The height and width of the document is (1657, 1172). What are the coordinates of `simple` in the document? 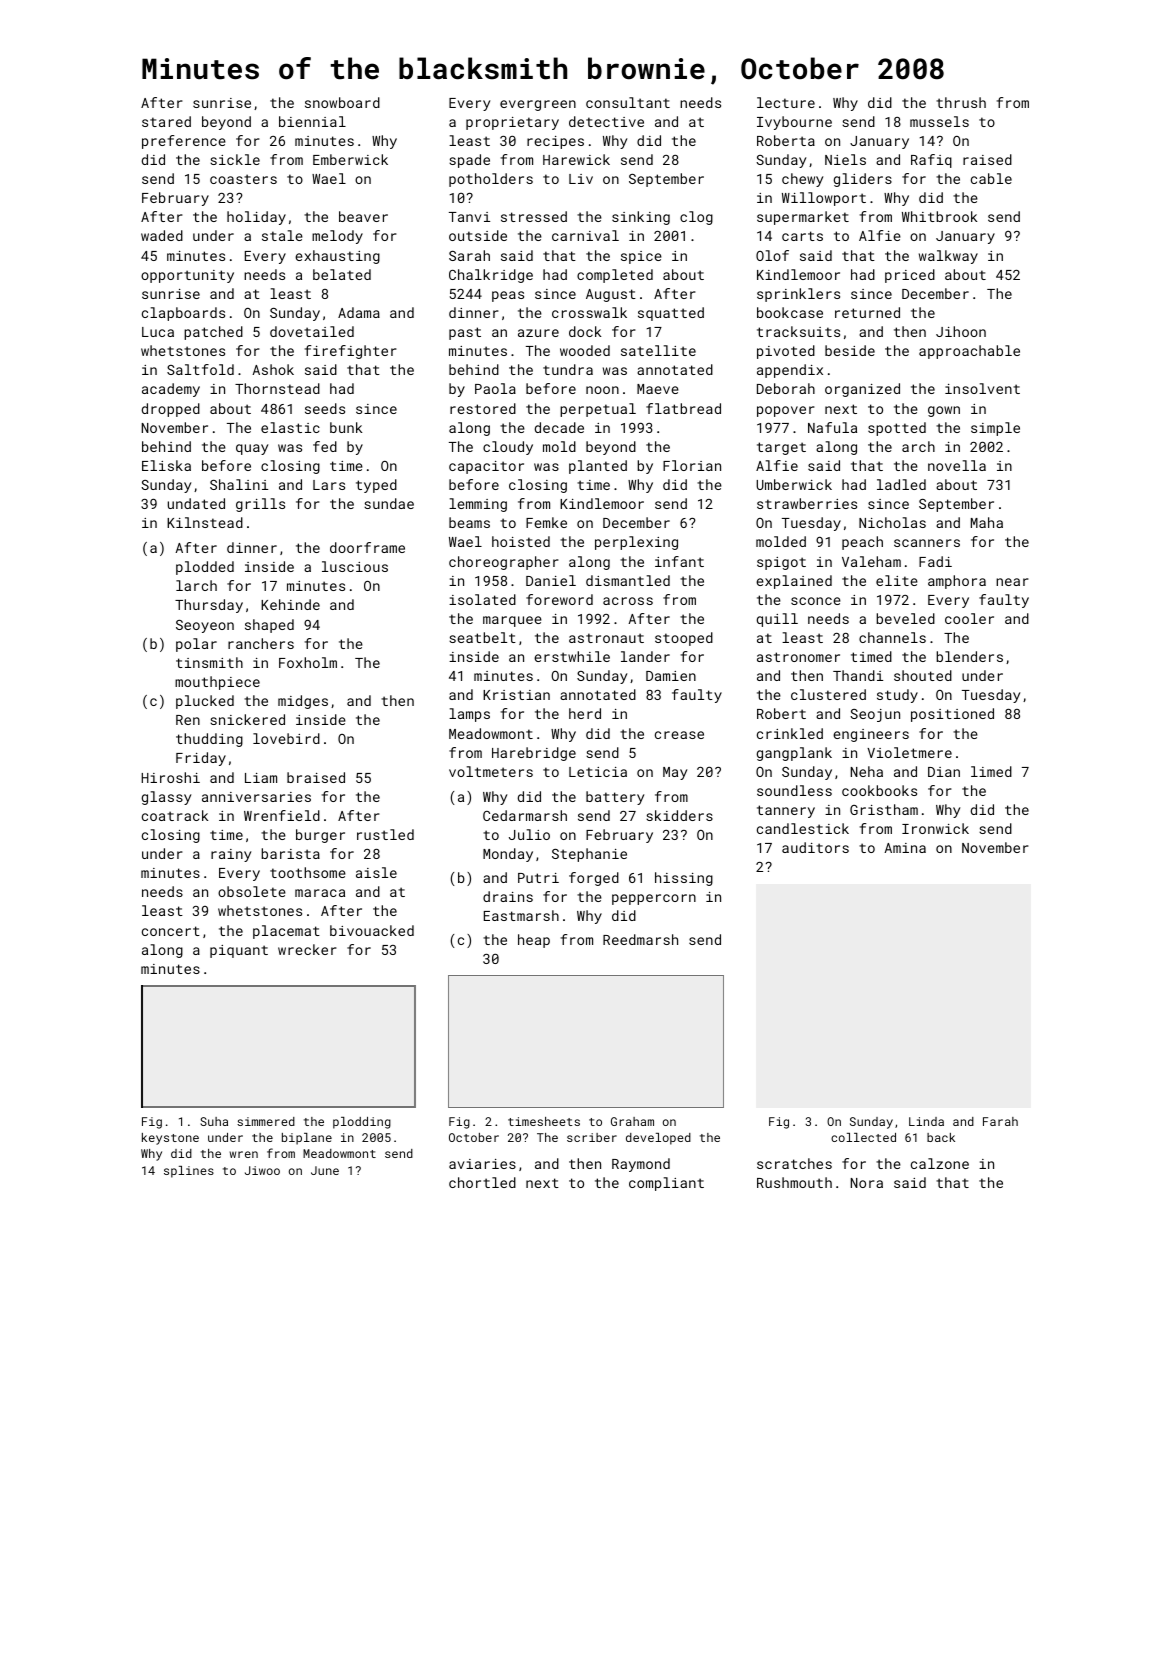 It's located at (995, 429).
